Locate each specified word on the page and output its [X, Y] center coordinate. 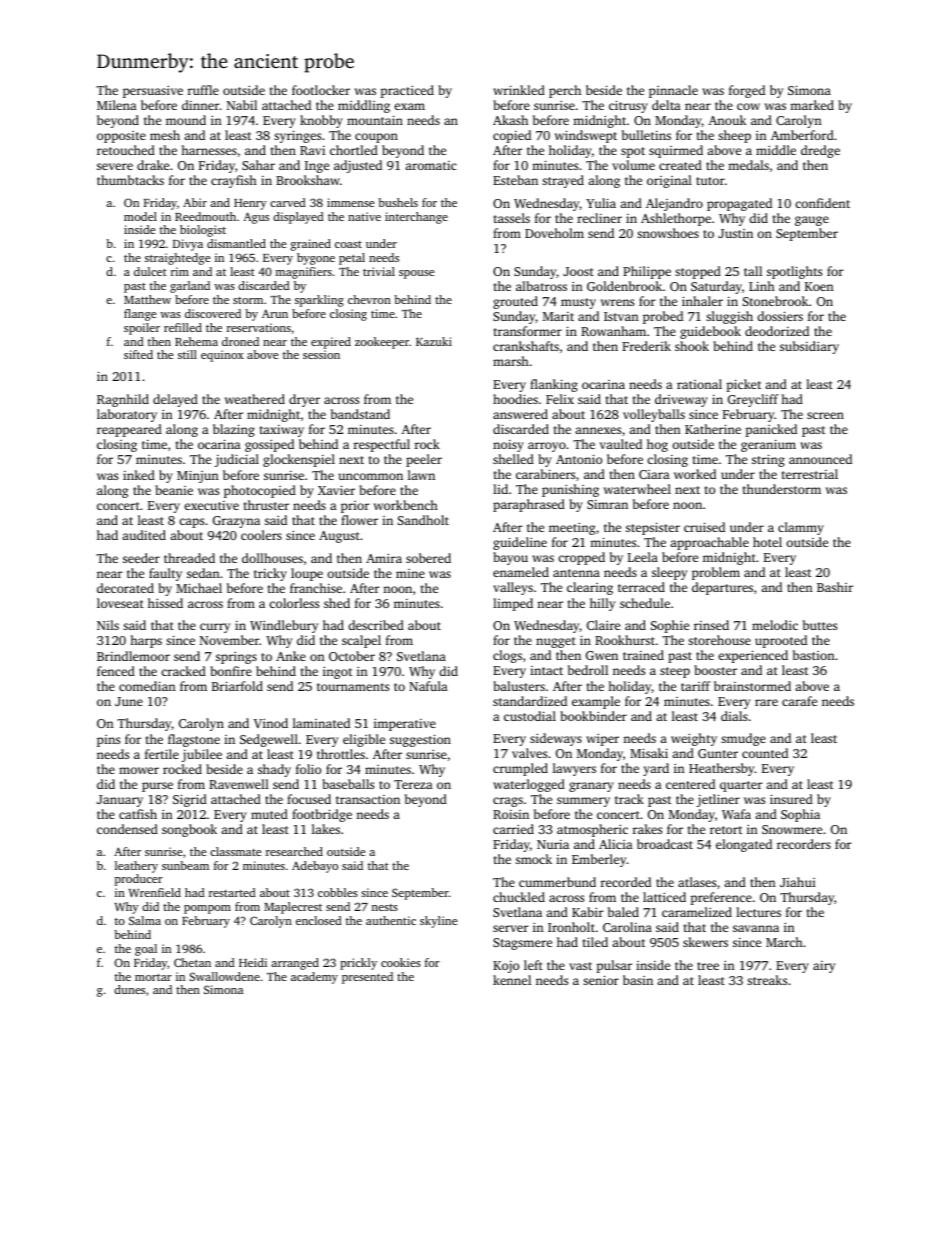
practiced [407, 91]
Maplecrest [293, 908]
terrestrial [810, 474]
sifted [138, 354]
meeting [572, 529]
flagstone [194, 740]
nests [385, 907]
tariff [695, 686]
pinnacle [673, 91]
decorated [125, 588]
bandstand [360, 414]
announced [820, 459]
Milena [117, 105]
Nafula [428, 686]
